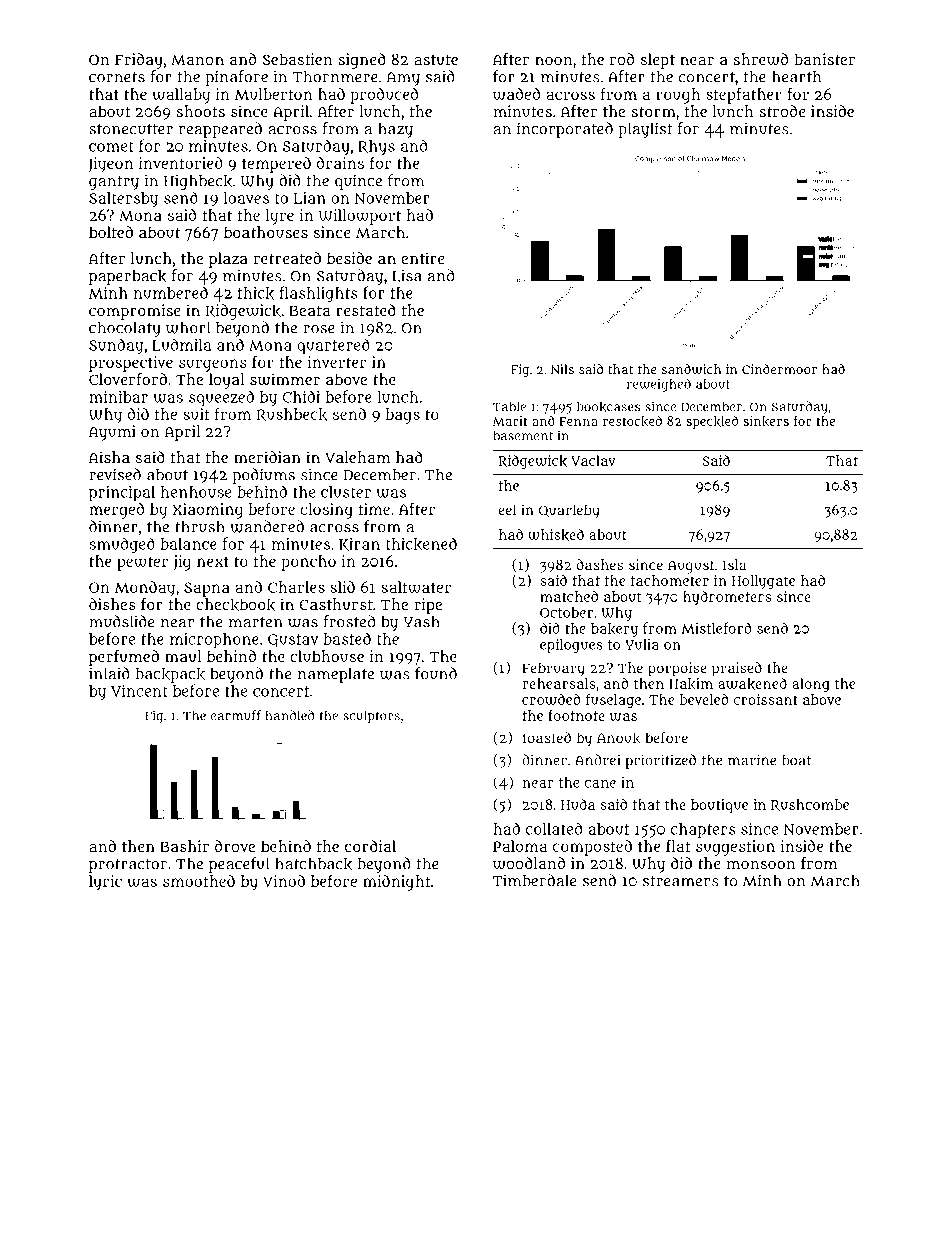  What do you see at coordinates (181, 96) in the screenshot?
I see `wallaby` at bounding box center [181, 96].
